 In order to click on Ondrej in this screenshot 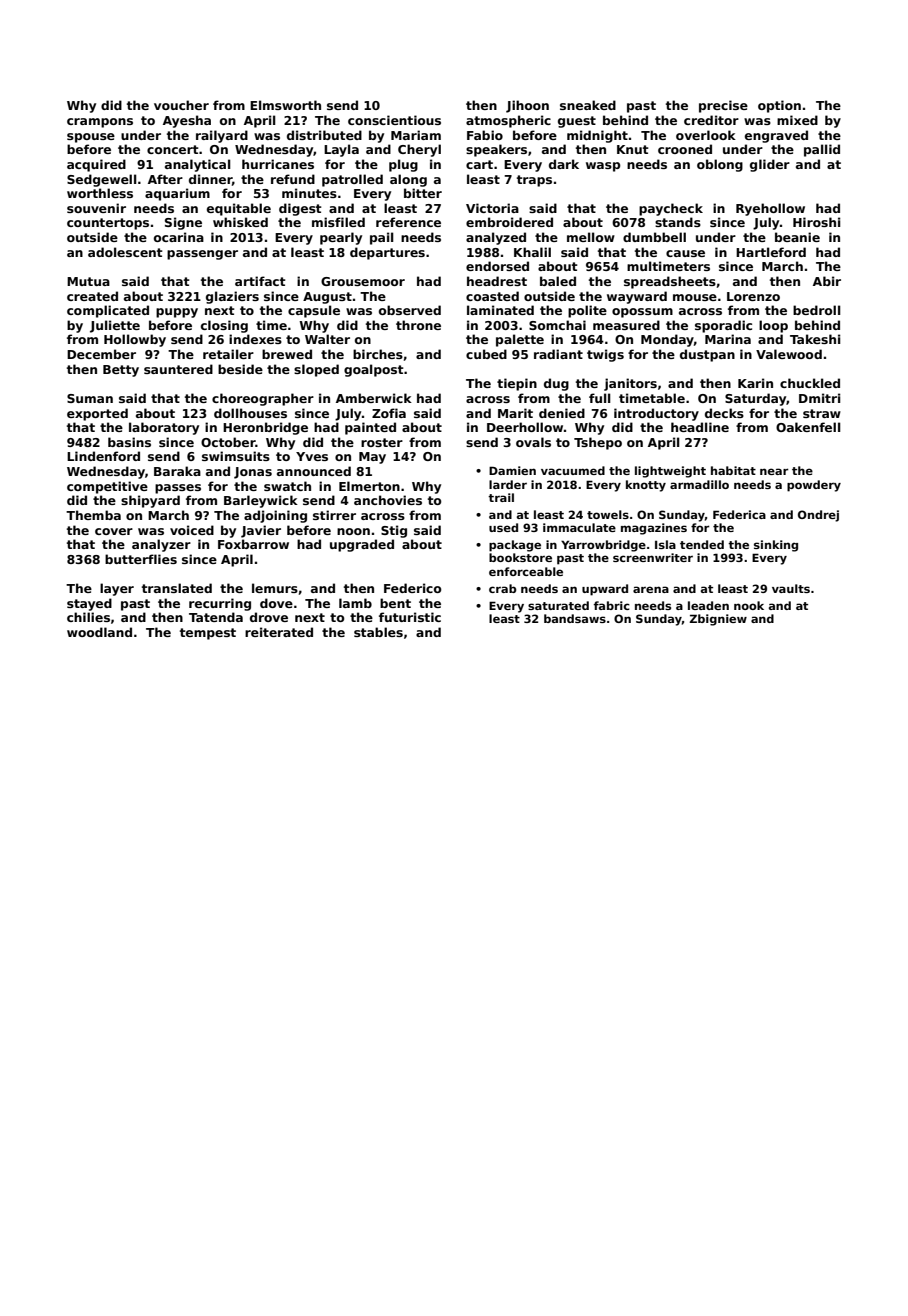, I will do `click(818, 516)`.
